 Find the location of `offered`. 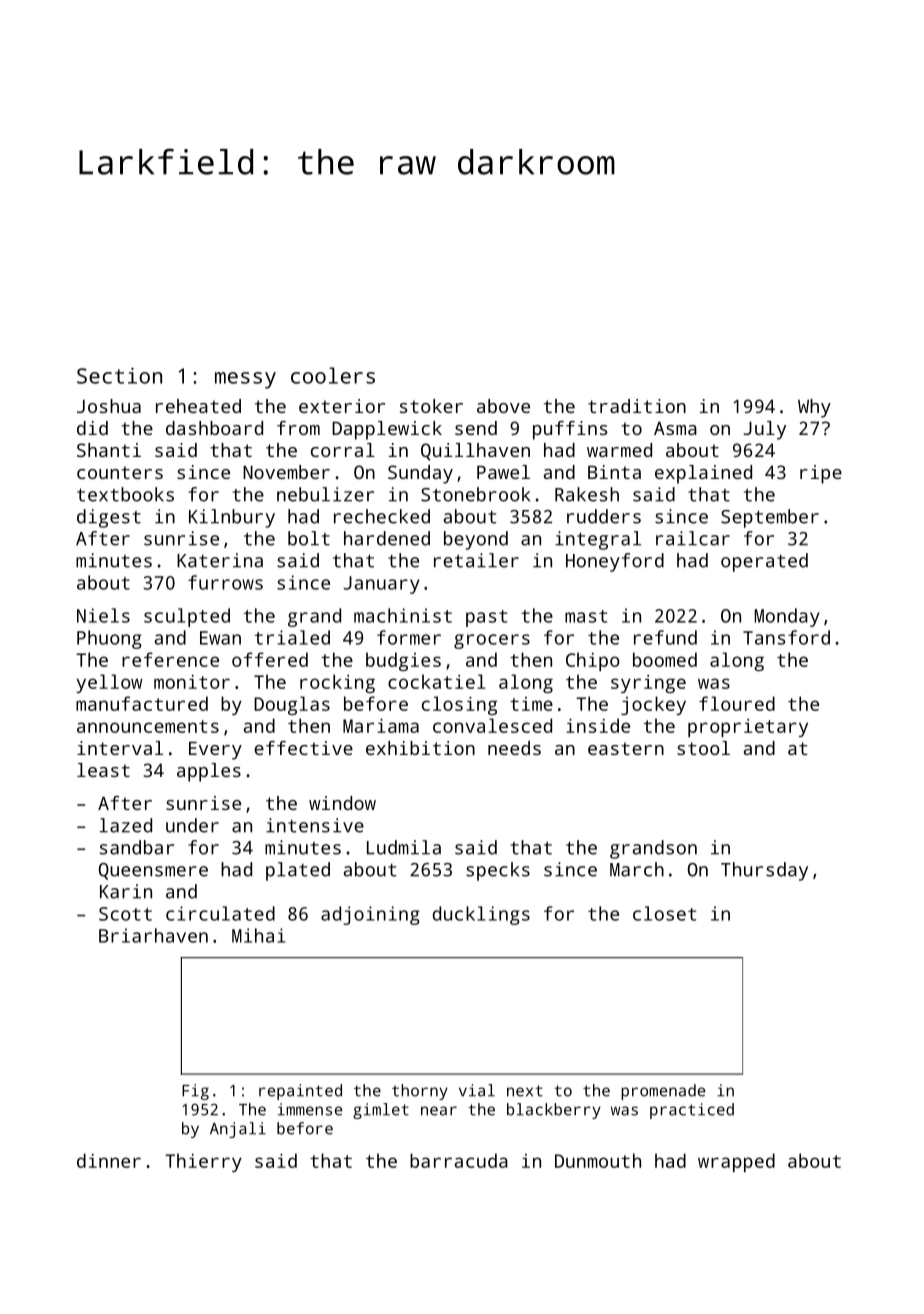

offered is located at coordinates (270, 659).
